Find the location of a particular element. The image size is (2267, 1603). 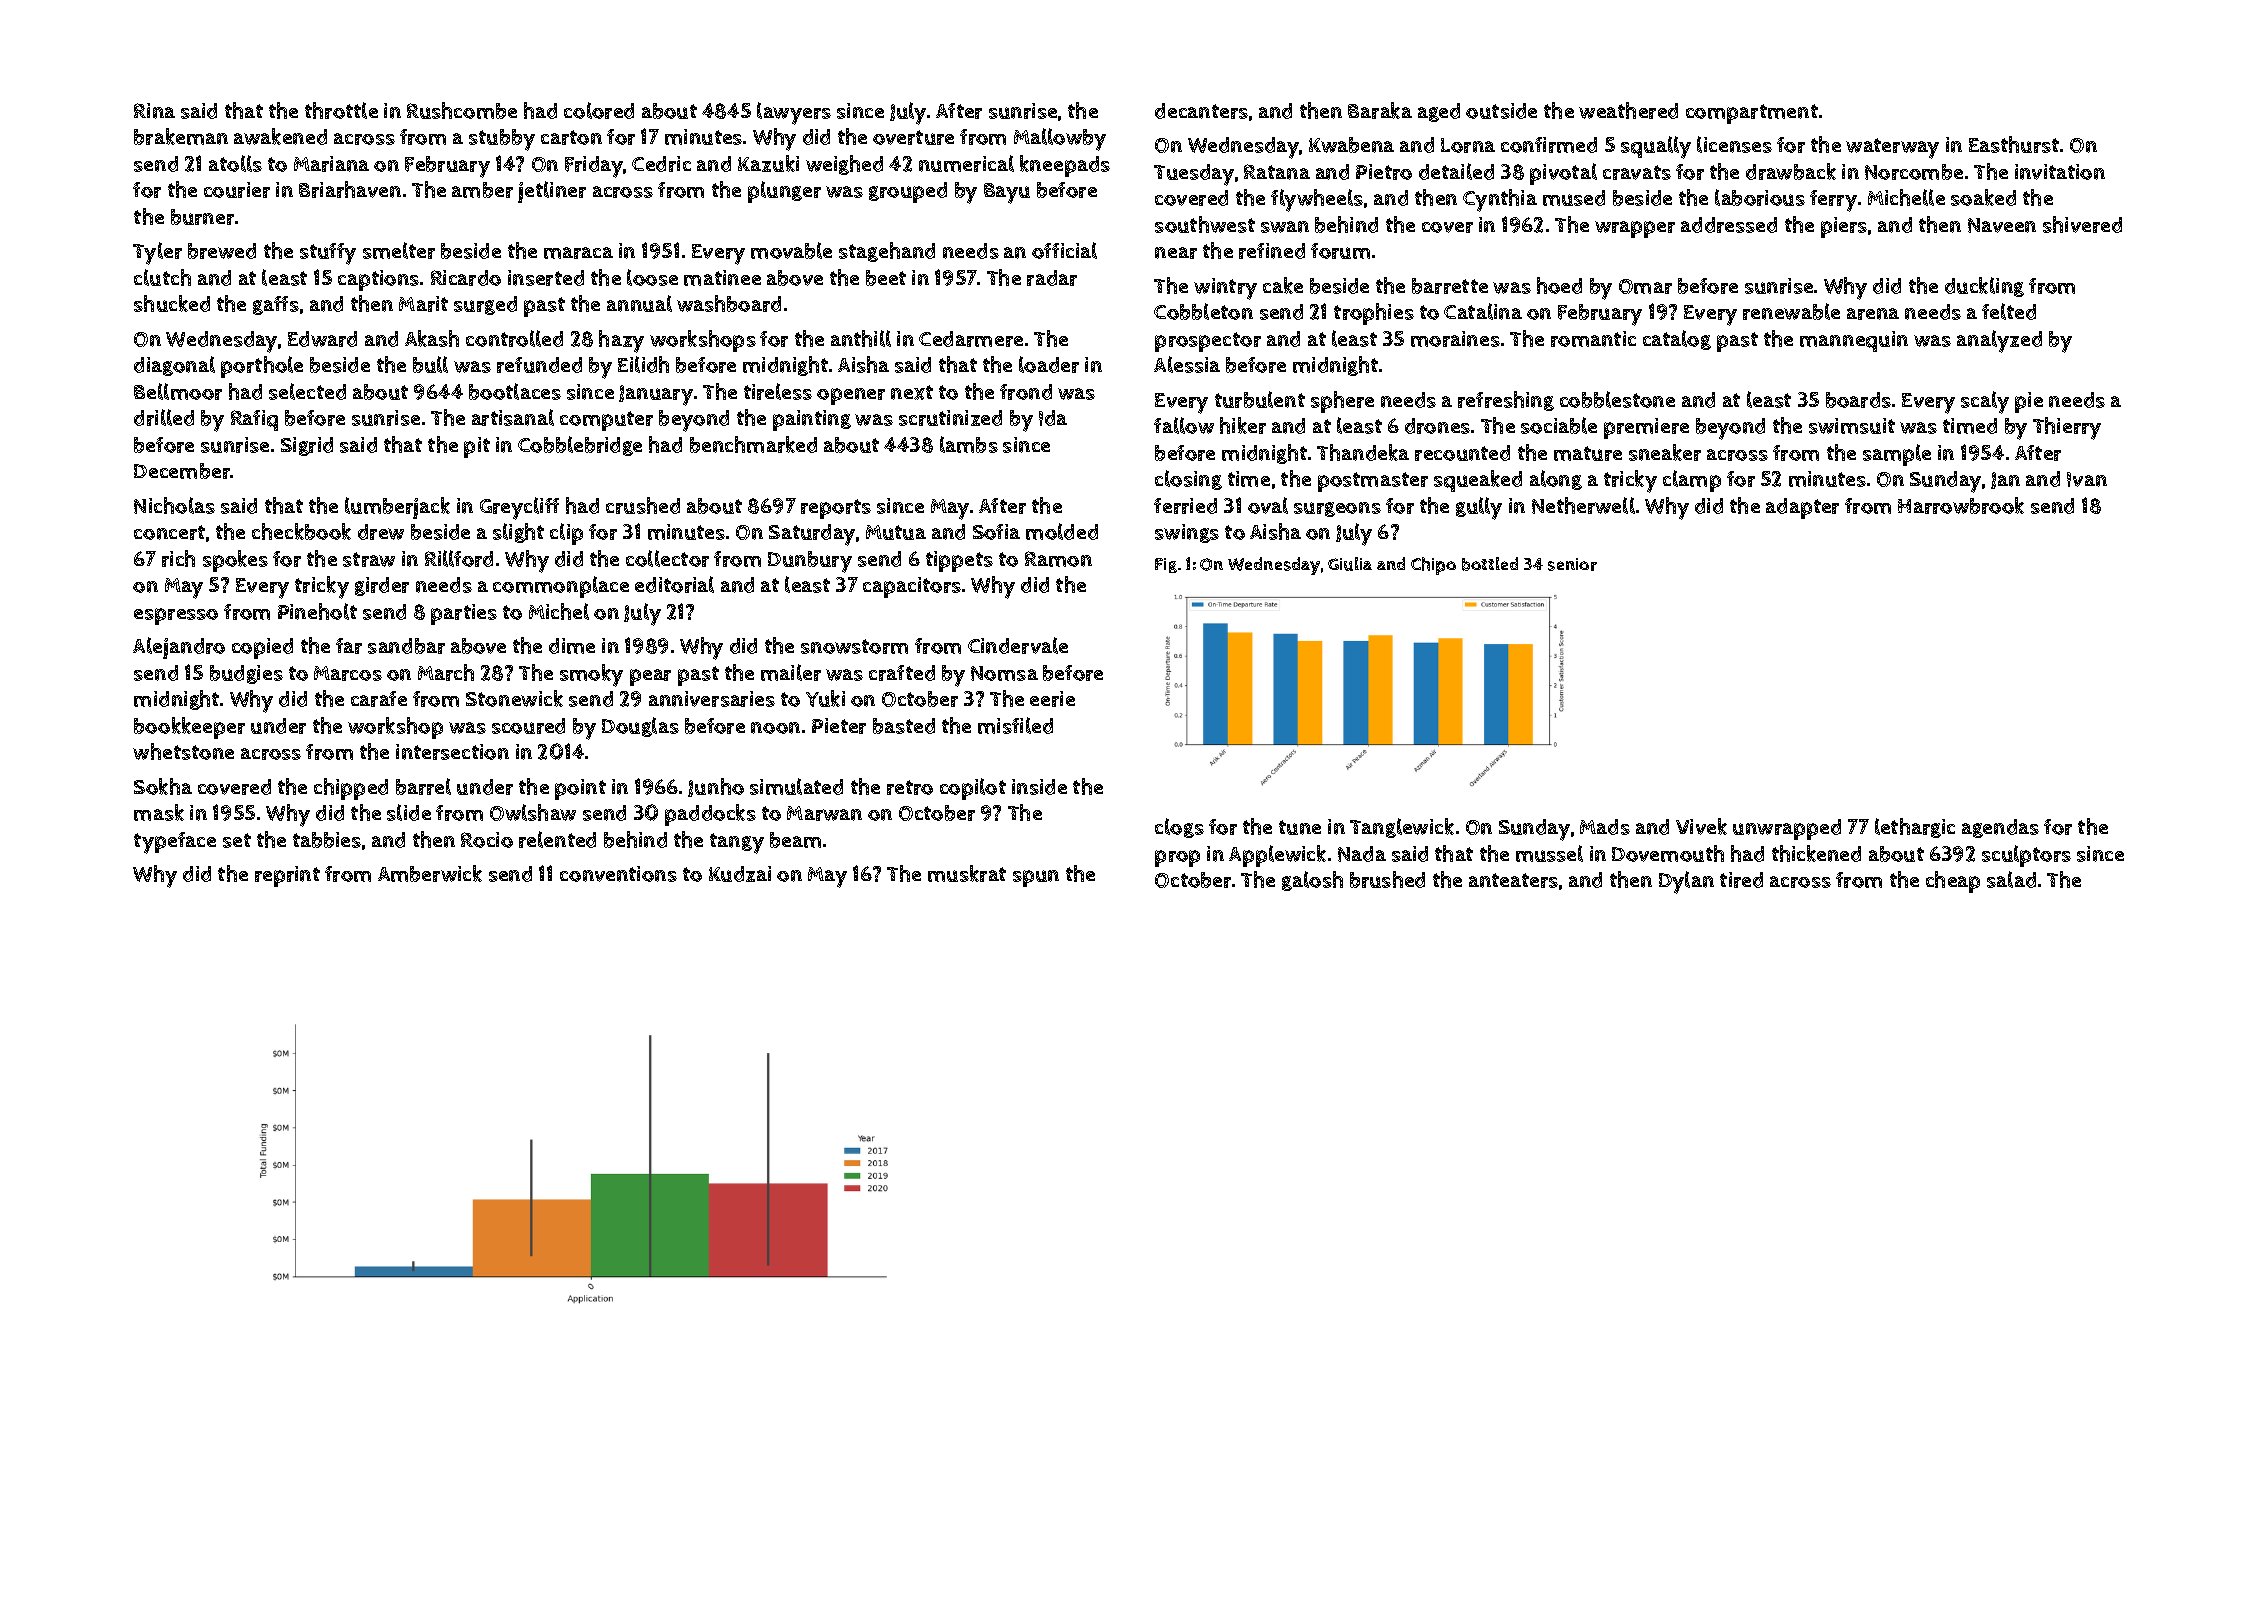

rich is located at coordinates (178, 558).
